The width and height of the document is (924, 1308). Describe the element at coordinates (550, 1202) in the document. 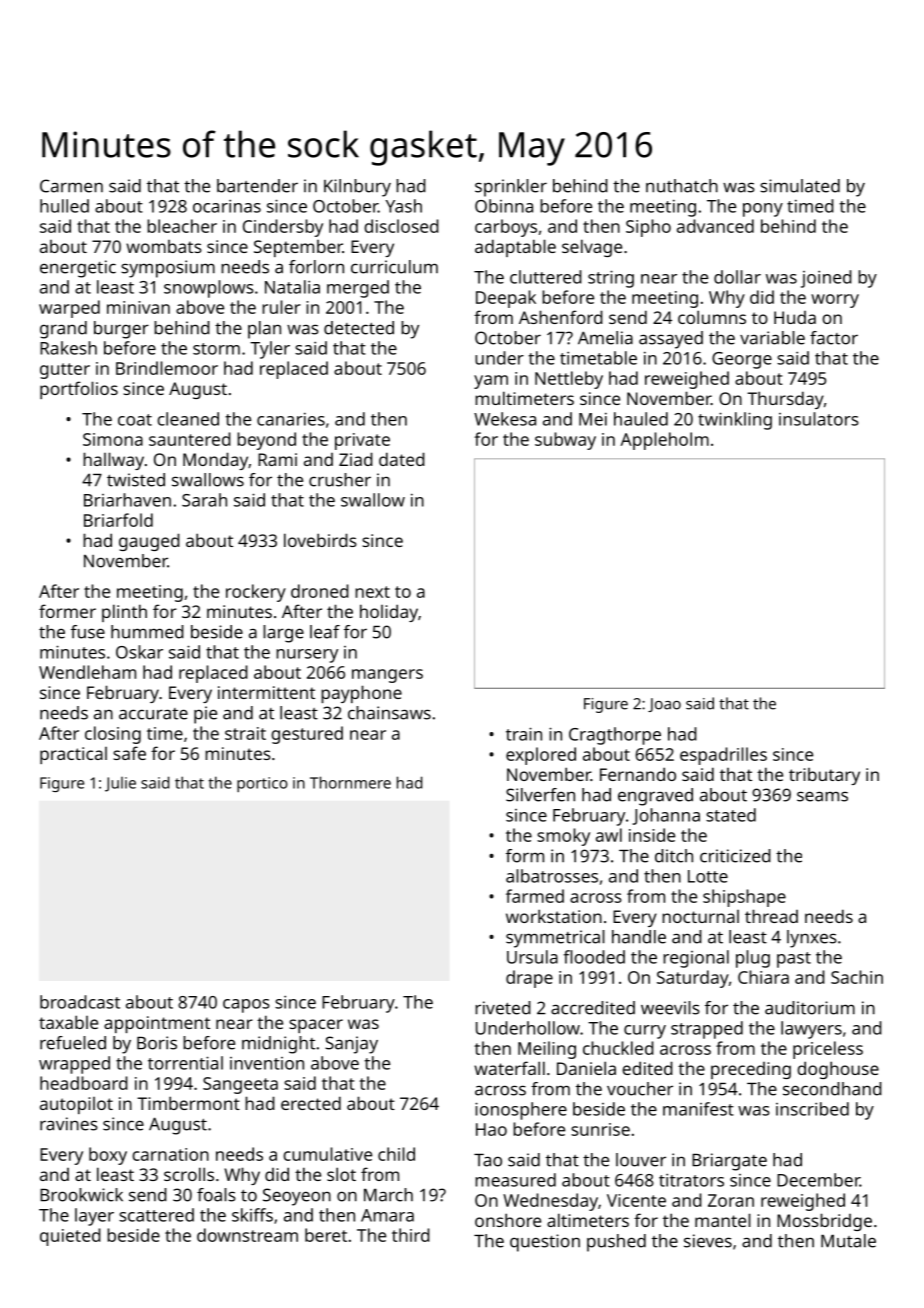

I see `Wednesday` at that location.
